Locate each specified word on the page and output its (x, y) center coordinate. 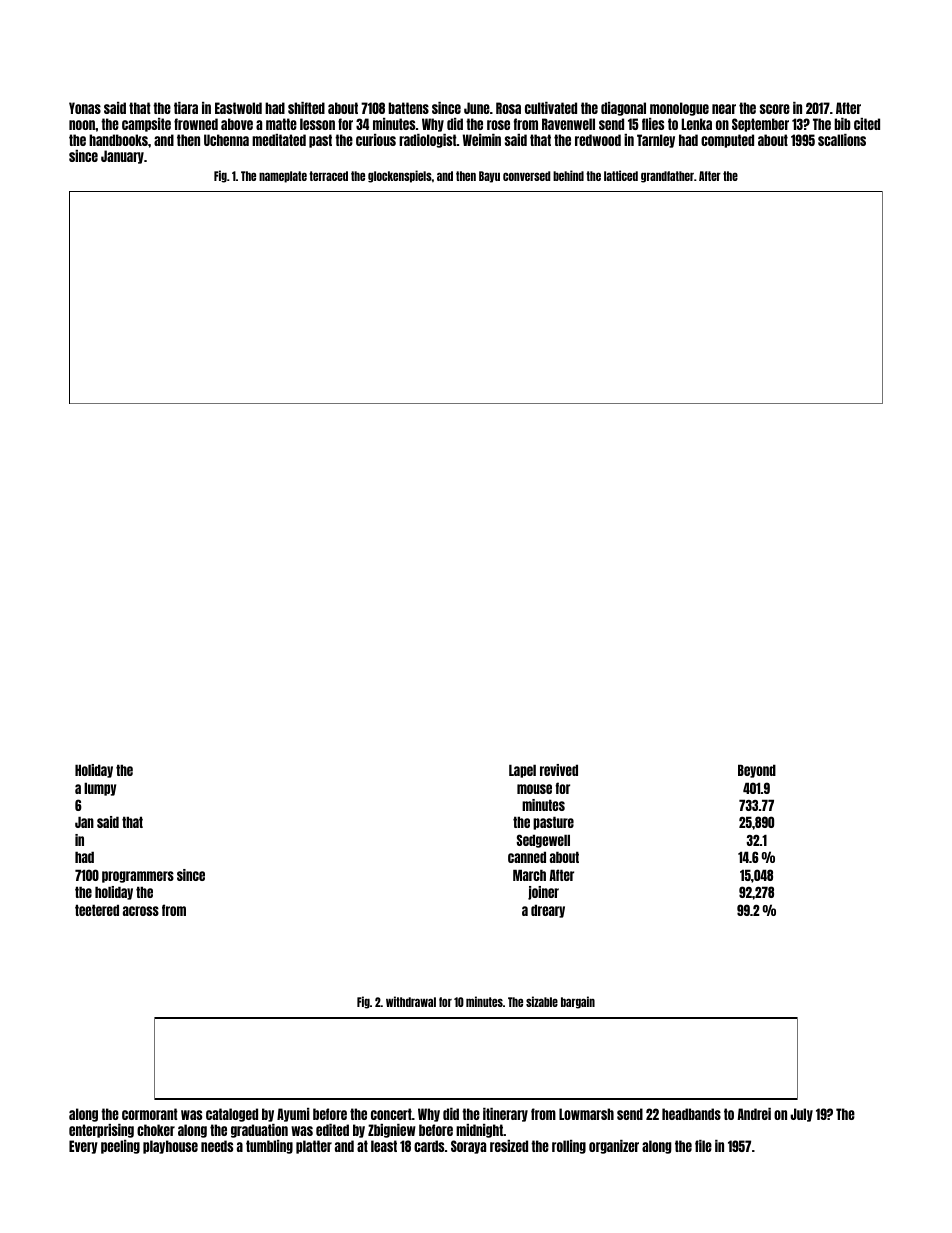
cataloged (232, 1115)
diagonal (623, 109)
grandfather (667, 177)
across (141, 911)
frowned (196, 124)
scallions (842, 140)
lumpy (100, 789)
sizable (542, 1001)
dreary (548, 911)
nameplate (283, 177)
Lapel (522, 771)
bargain (578, 1002)
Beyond (757, 771)
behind (568, 175)
